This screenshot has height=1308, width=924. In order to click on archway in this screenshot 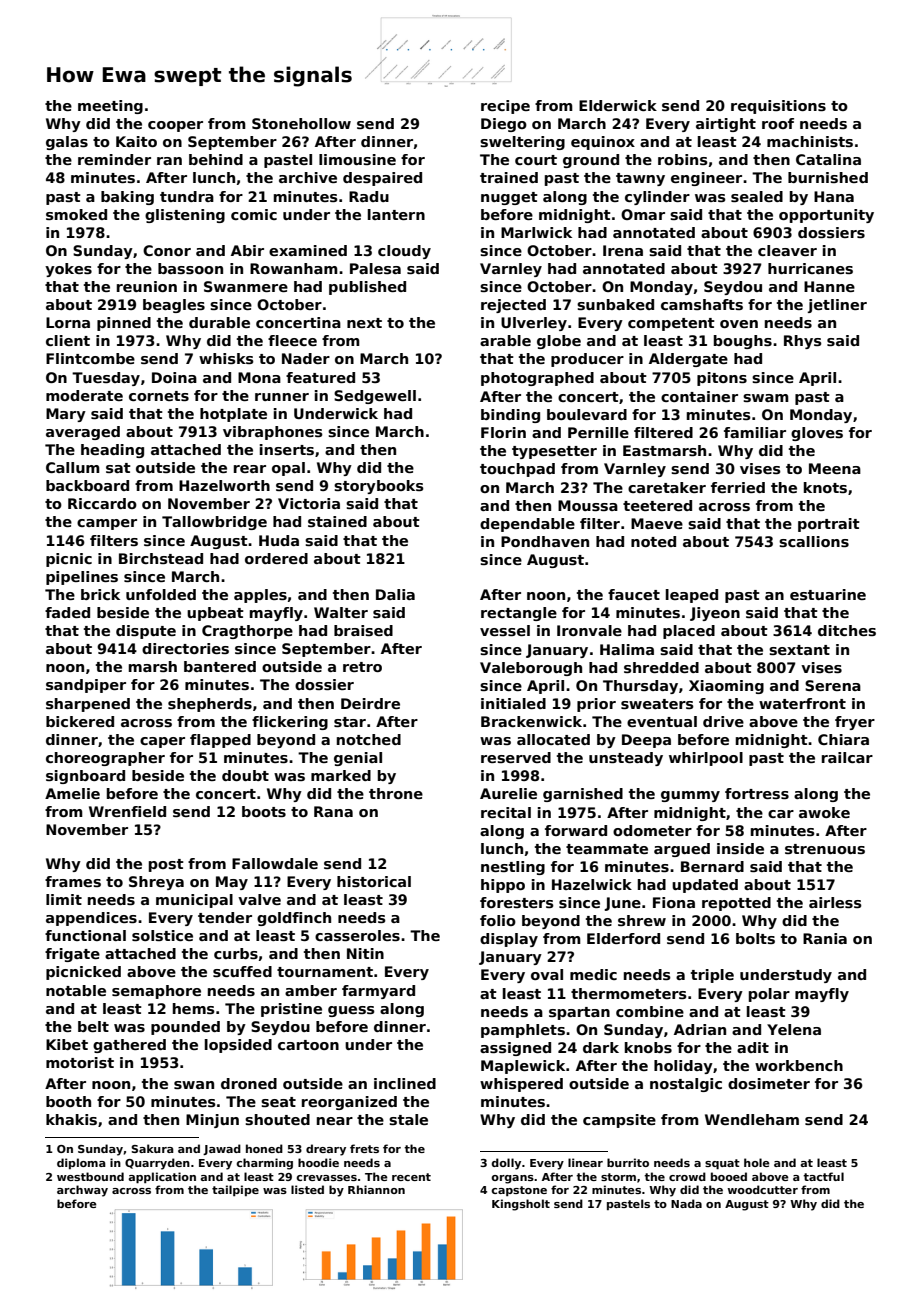, I will do `click(82, 1191)`.
